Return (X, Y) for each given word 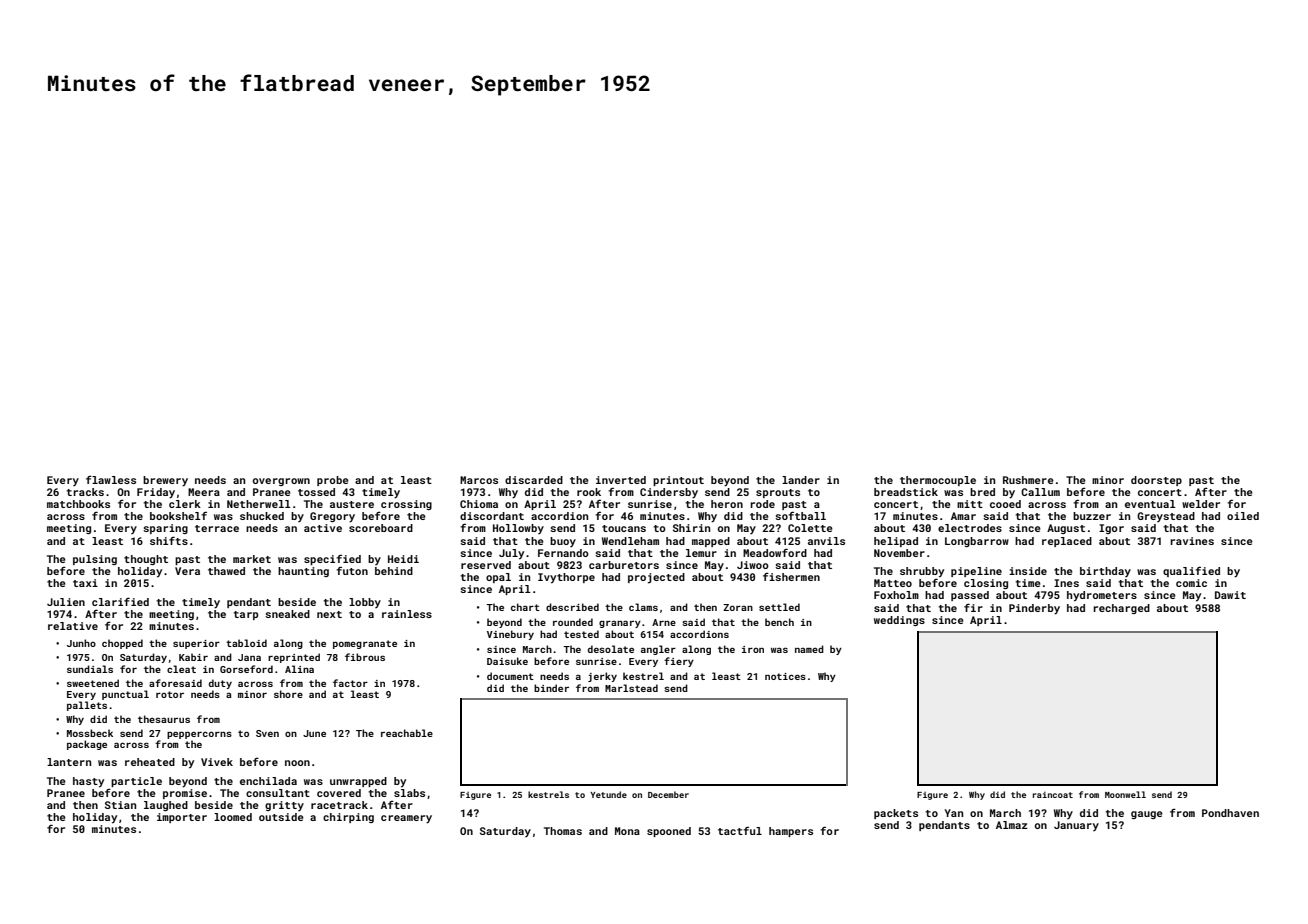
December (668, 794)
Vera (187, 571)
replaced (1067, 542)
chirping (348, 818)
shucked (262, 516)
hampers (791, 832)
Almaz (1012, 825)
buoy (563, 542)
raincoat (1053, 795)
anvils (826, 541)
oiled (1243, 516)
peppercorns (199, 735)
